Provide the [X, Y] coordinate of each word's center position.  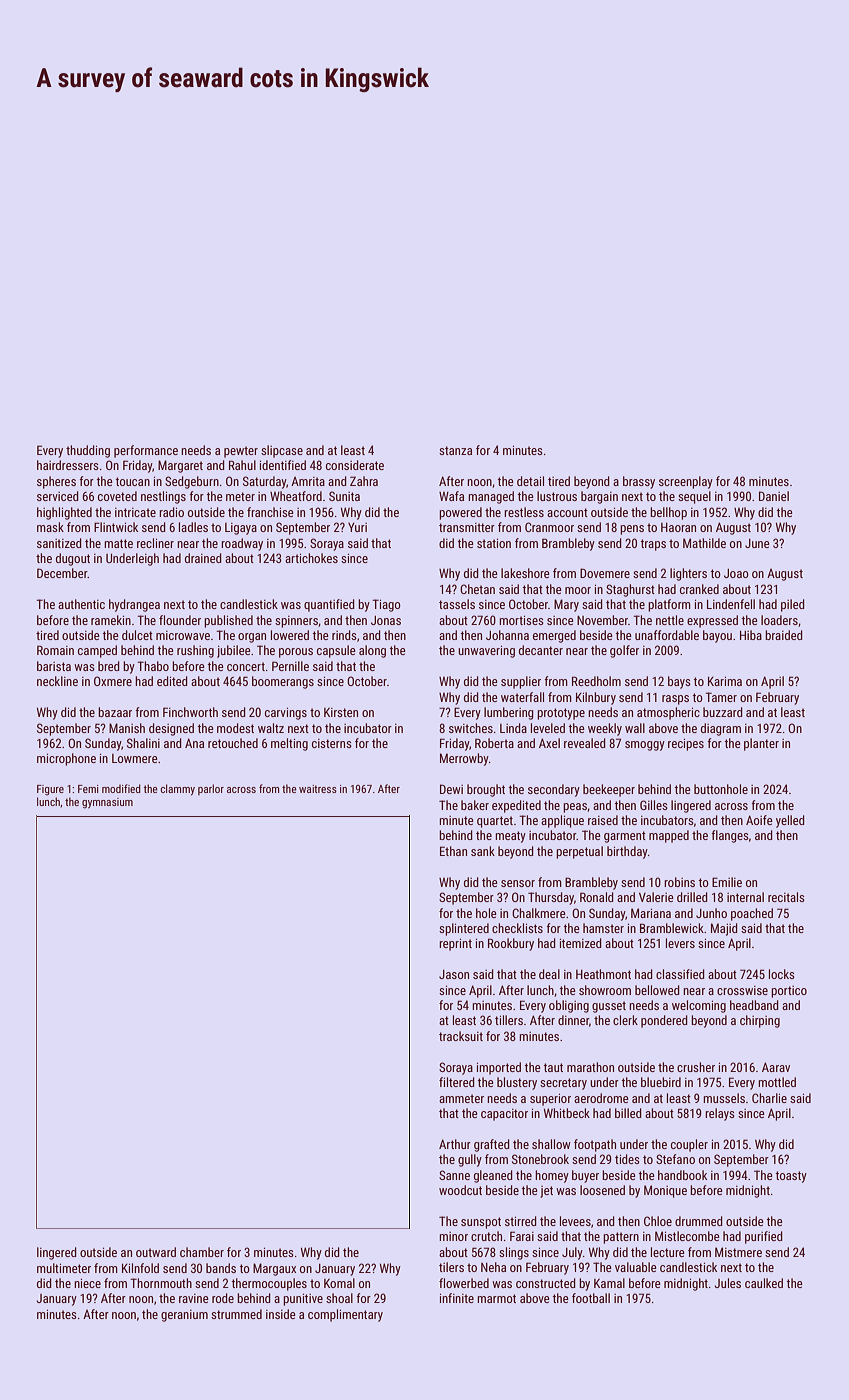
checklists [517, 928]
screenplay [686, 482]
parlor [211, 789]
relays [720, 1114]
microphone [66, 759]
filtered [457, 1082]
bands [221, 1268]
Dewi [451, 789]
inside [281, 1314]
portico [789, 992]
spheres [56, 482]
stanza [455, 450]
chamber [202, 1252]
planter [761, 744]
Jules [727, 1283]
